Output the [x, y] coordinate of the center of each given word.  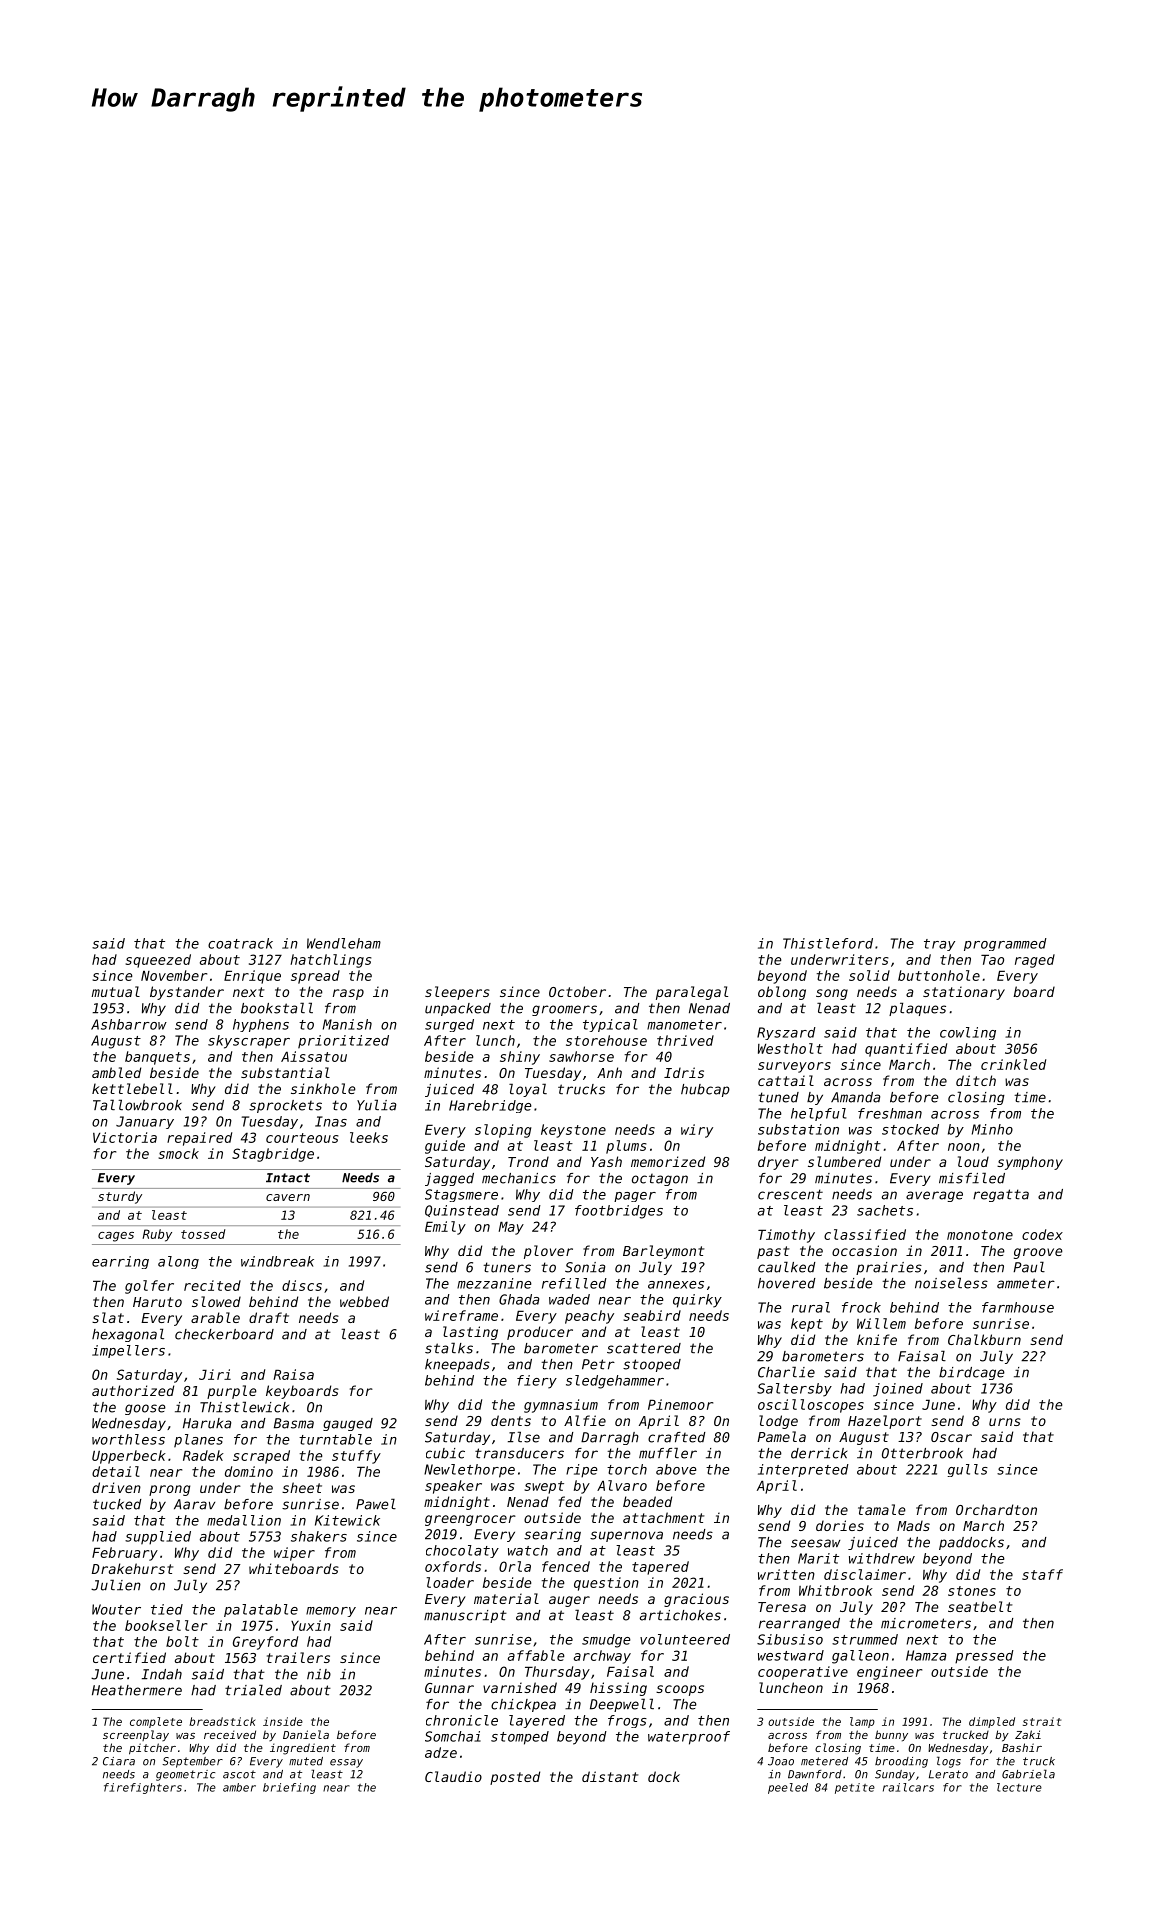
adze [441, 1752]
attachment [663, 1517]
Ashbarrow [129, 1024]
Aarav [194, 1504]
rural [811, 1307]
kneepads [457, 1365]
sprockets [285, 1106]
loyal [528, 1090]
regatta [1001, 1195]
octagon [660, 1180]
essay [346, 1763]
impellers [128, 1351]
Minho [992, 1129]
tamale [882, 1509]
